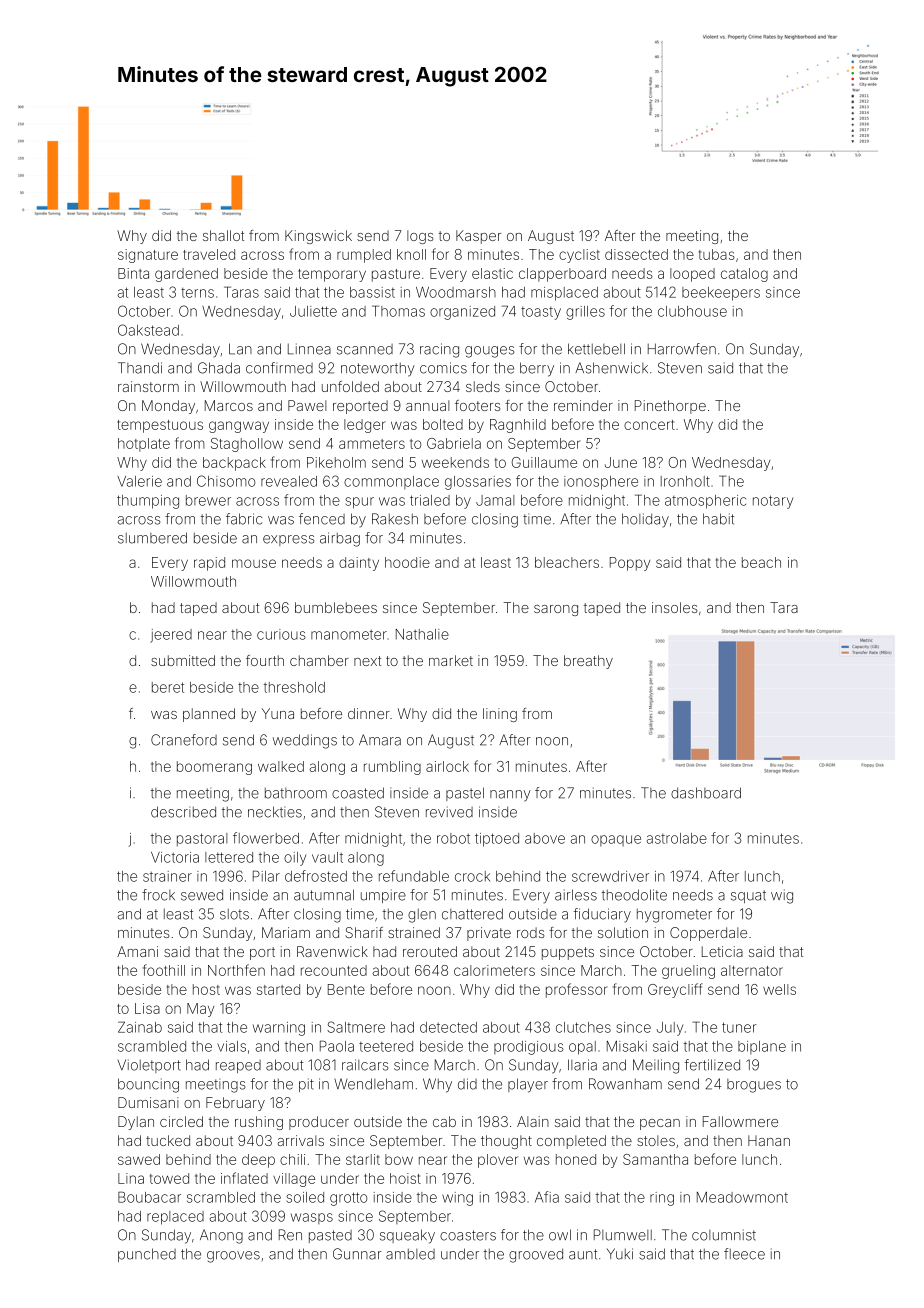  I want to click on logs, so click(420, 237).
